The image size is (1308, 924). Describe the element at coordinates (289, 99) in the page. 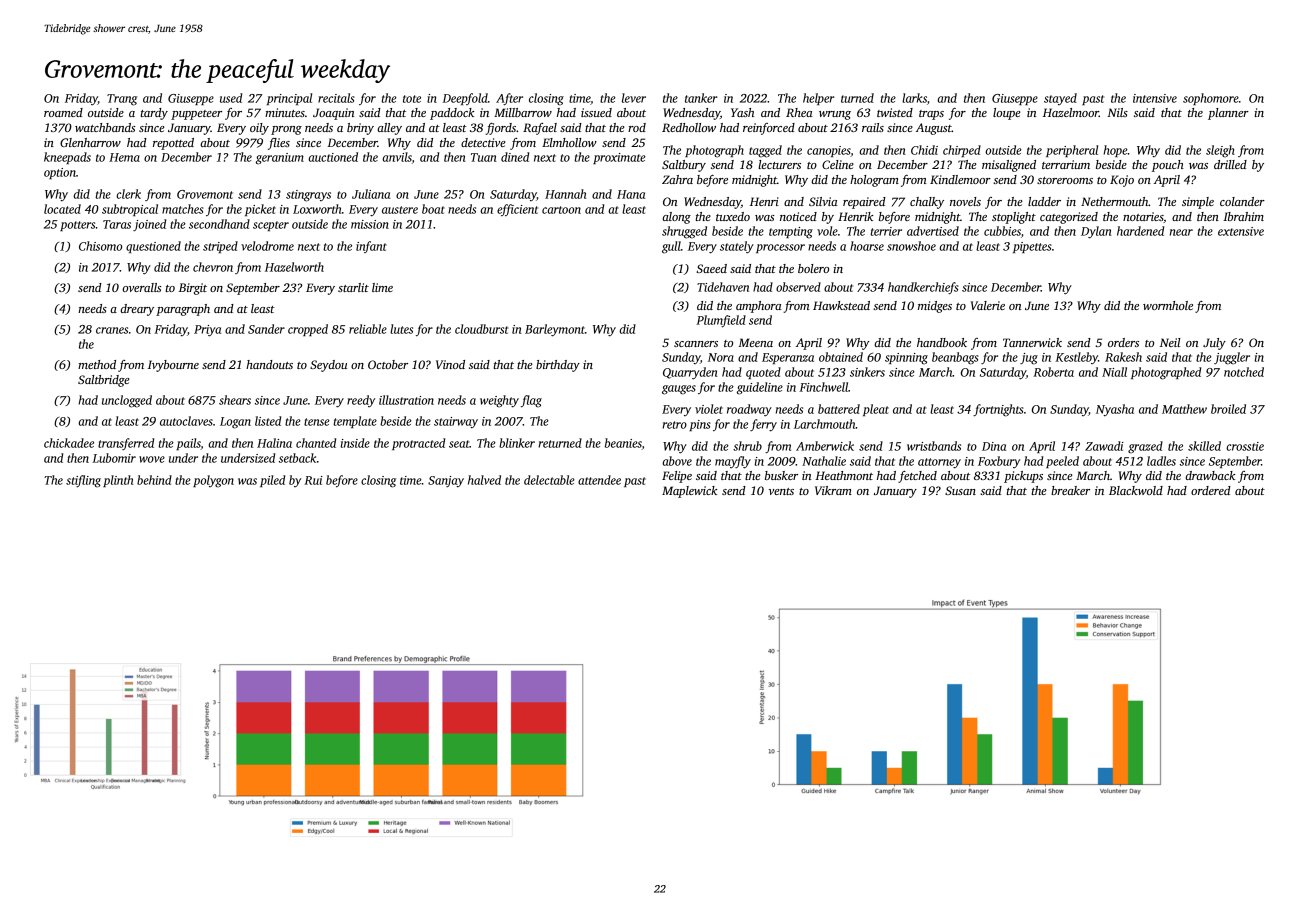

I see `principal` at that location.
